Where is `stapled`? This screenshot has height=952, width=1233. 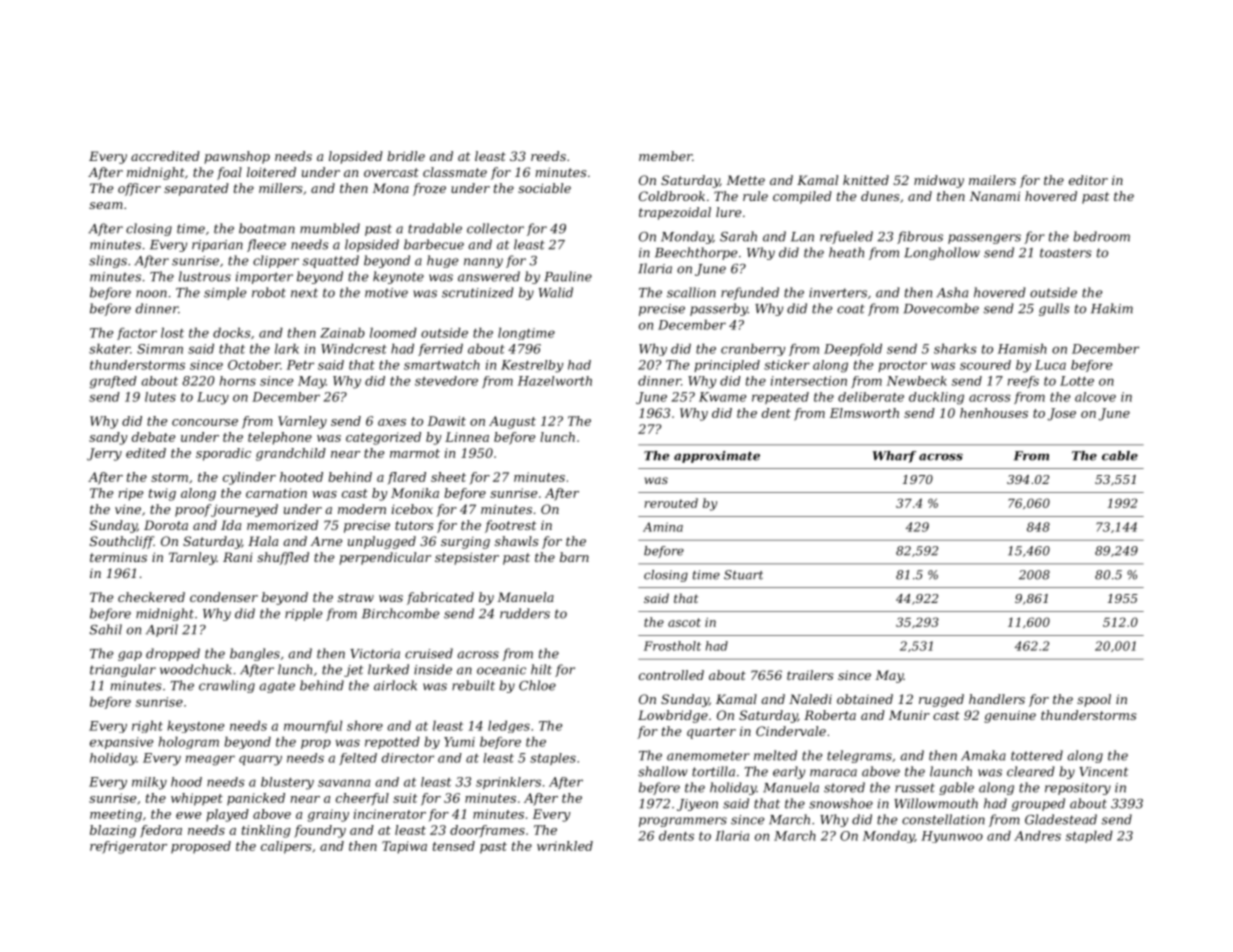 stapled is located at coordinates (1089, 836).
